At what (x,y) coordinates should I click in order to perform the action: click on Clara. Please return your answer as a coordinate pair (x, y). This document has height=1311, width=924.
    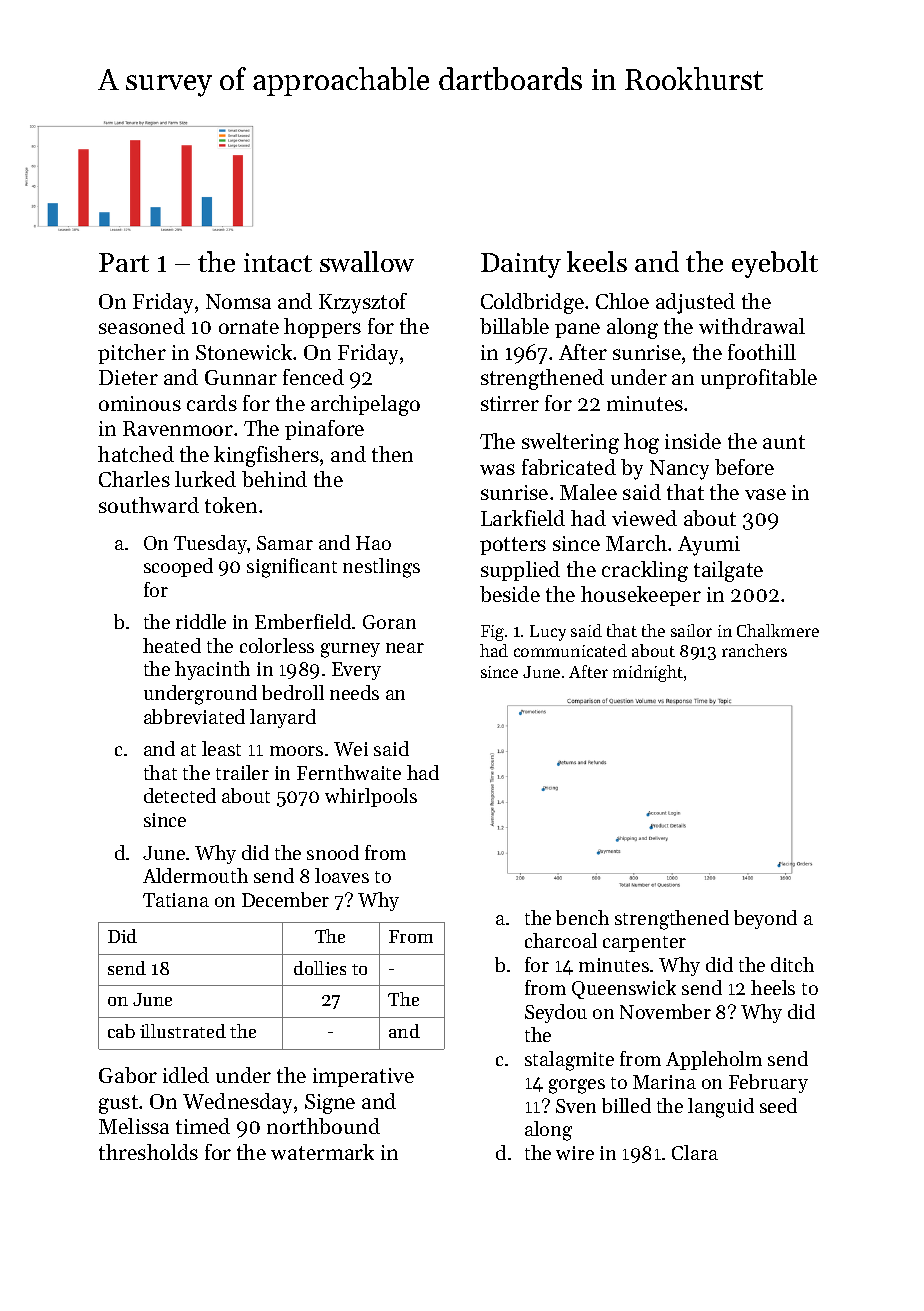
    Looking at the image, I should click on (695, 1152).
